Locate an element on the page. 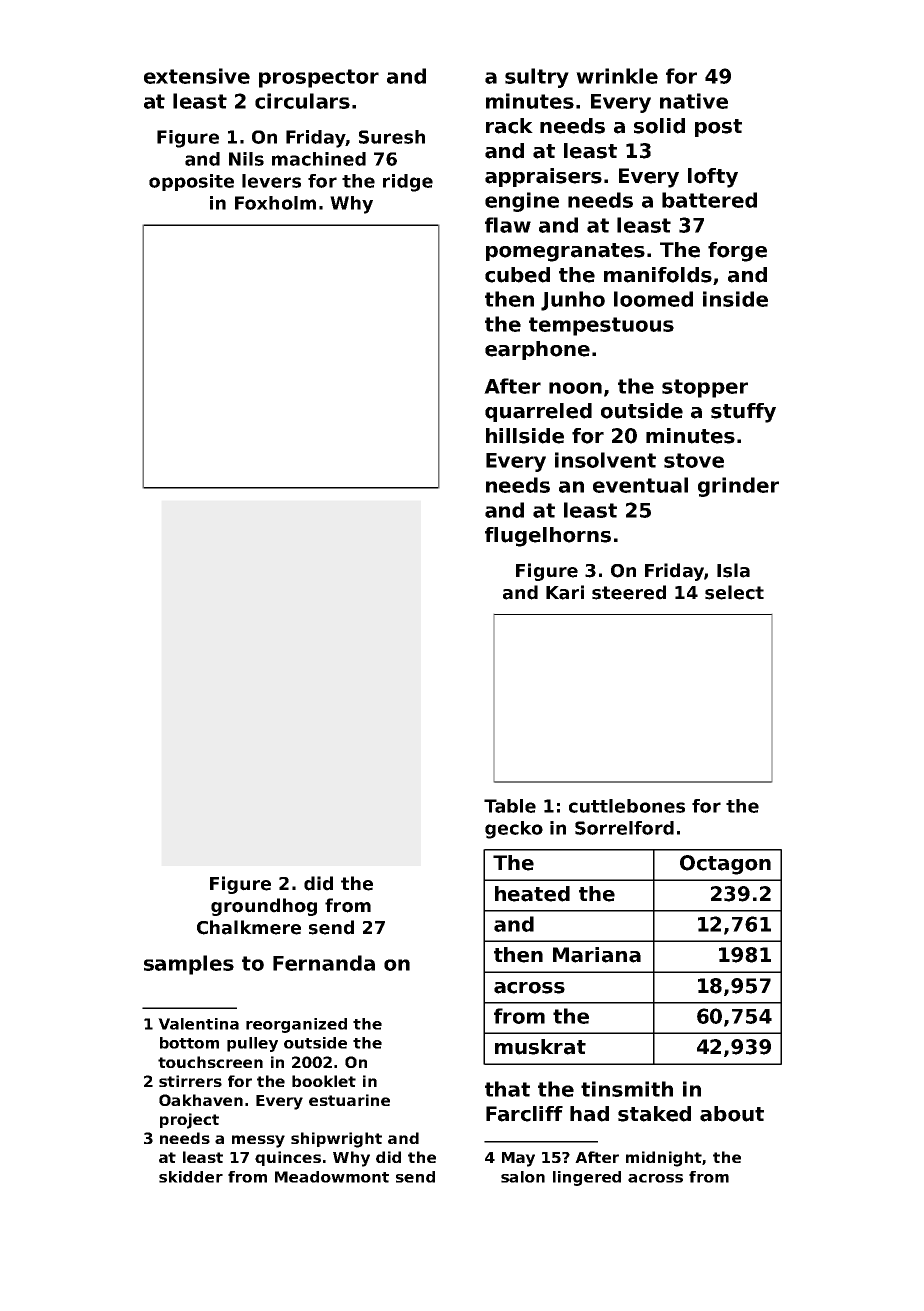  prospector is located at coordinates (319, 78).
